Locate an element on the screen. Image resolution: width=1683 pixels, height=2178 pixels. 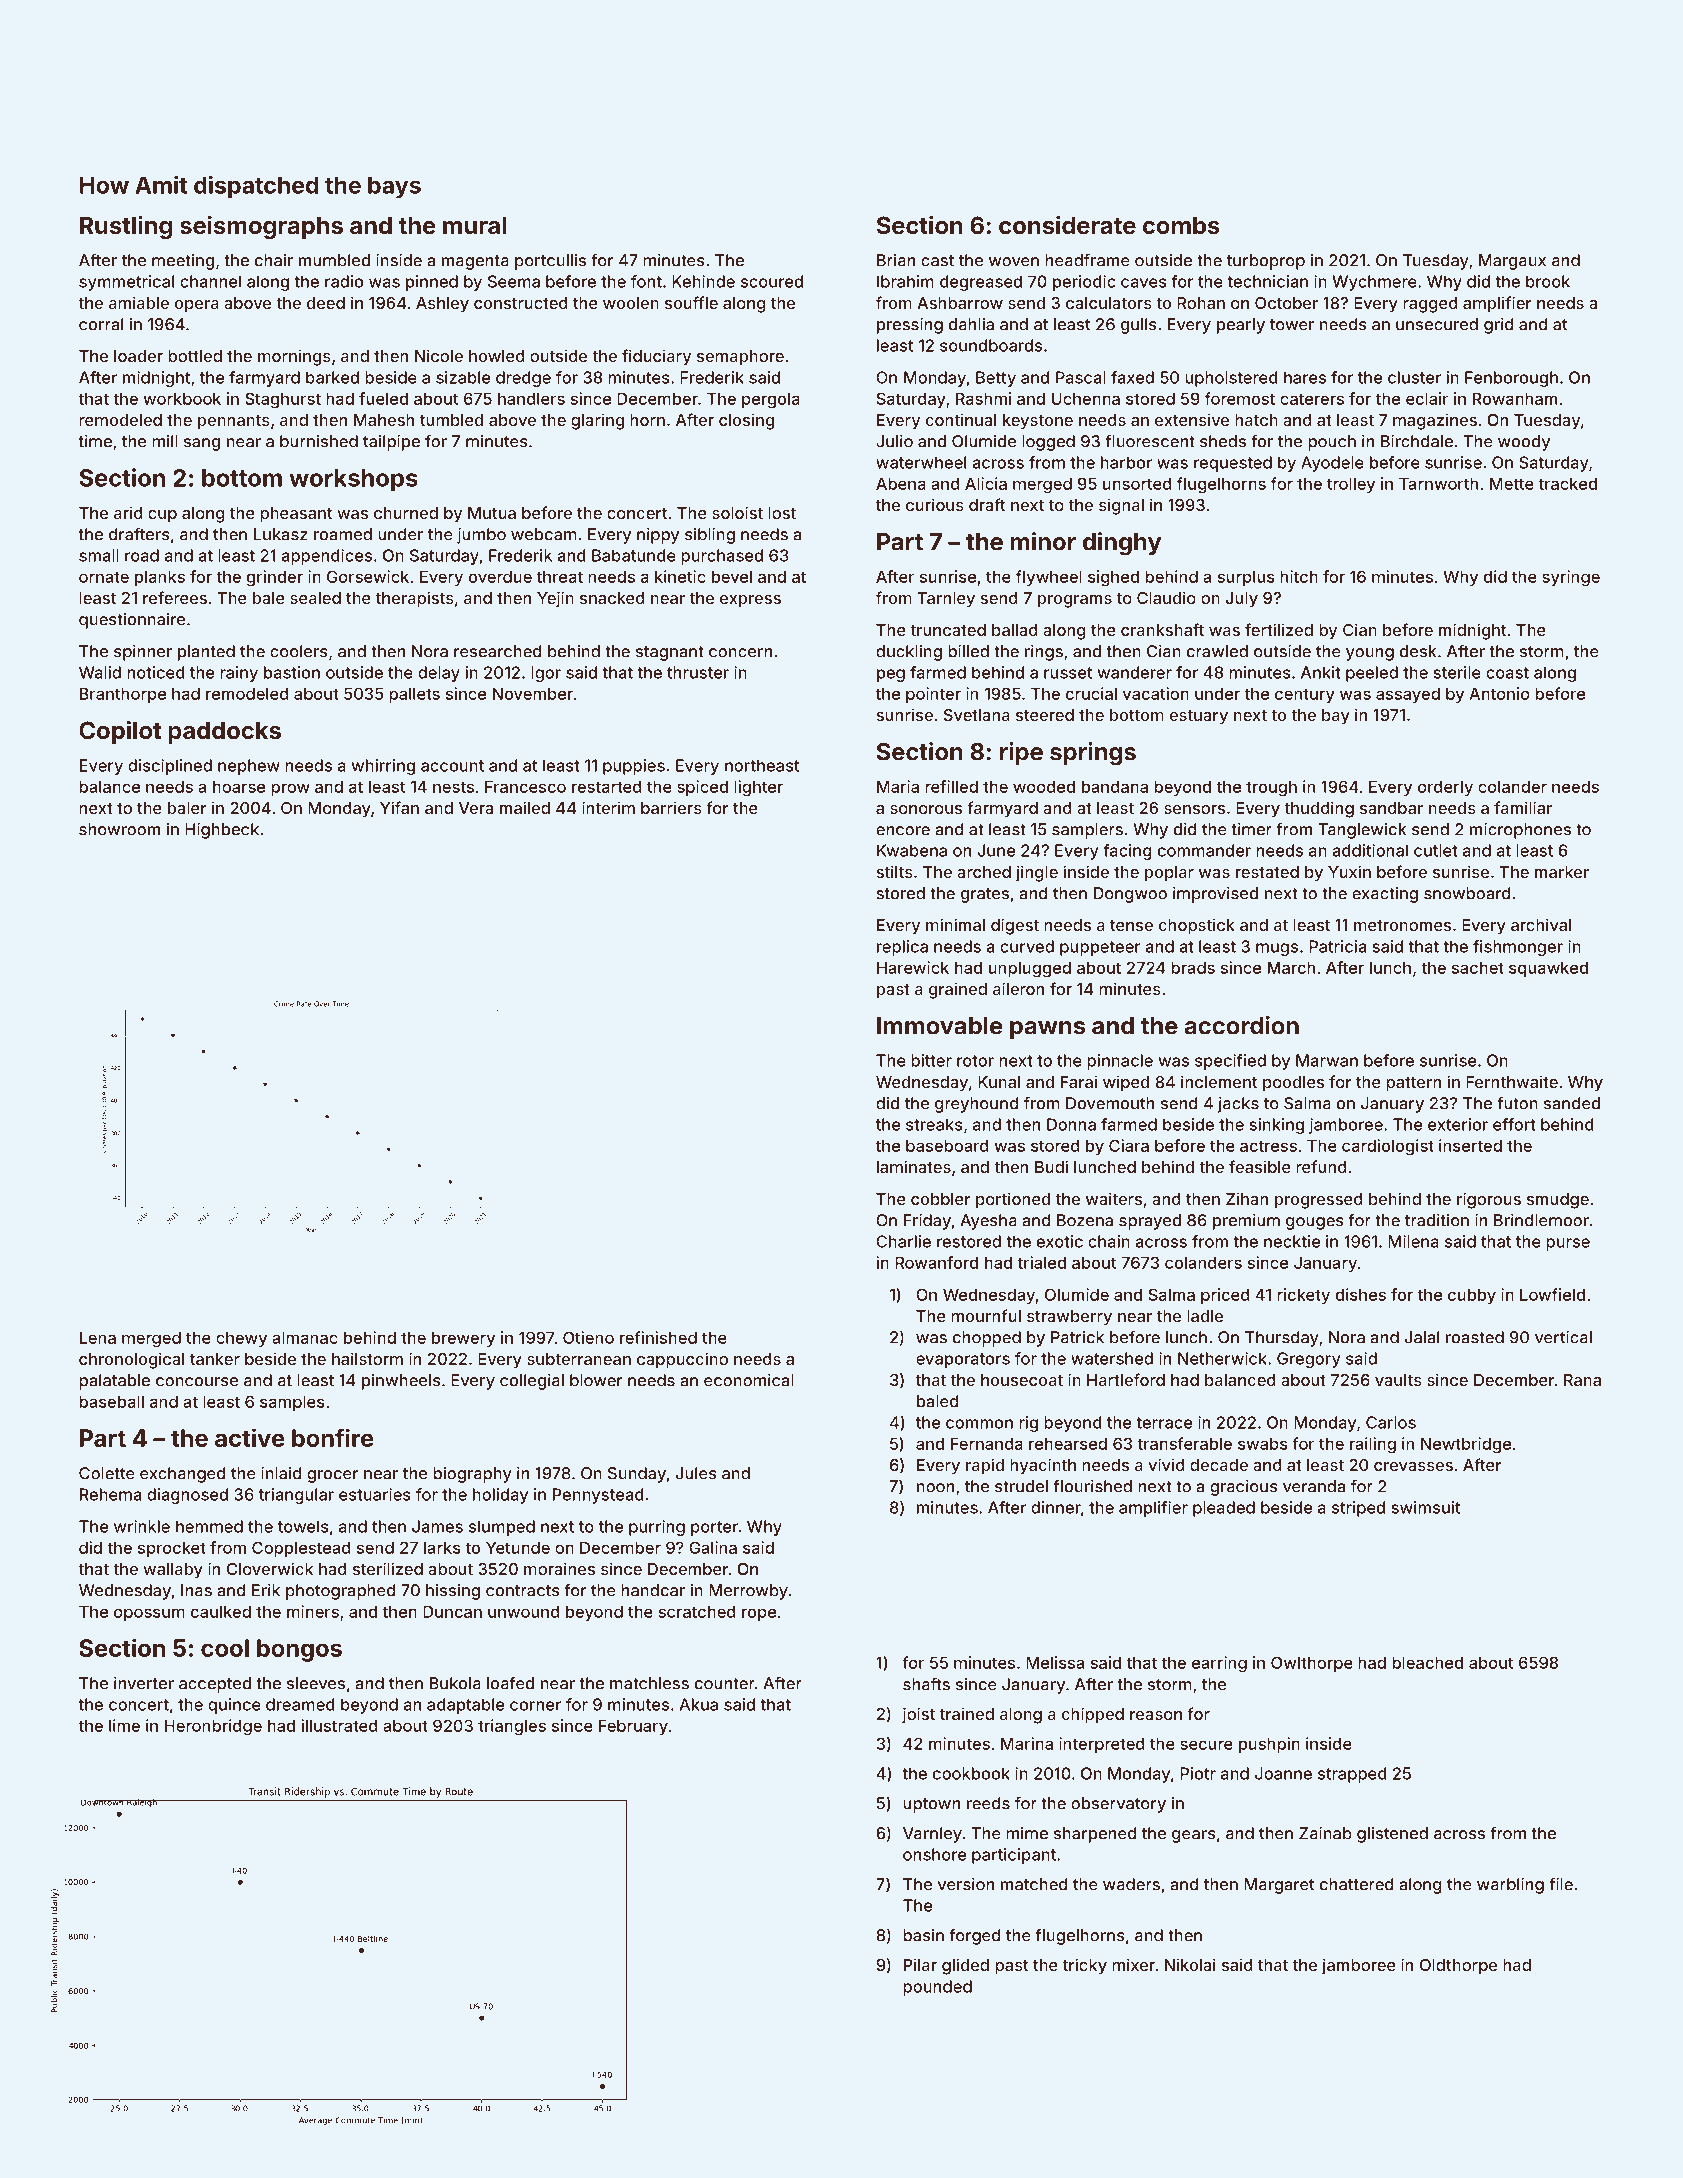
pounded is located at coordinates (937, 1988).
